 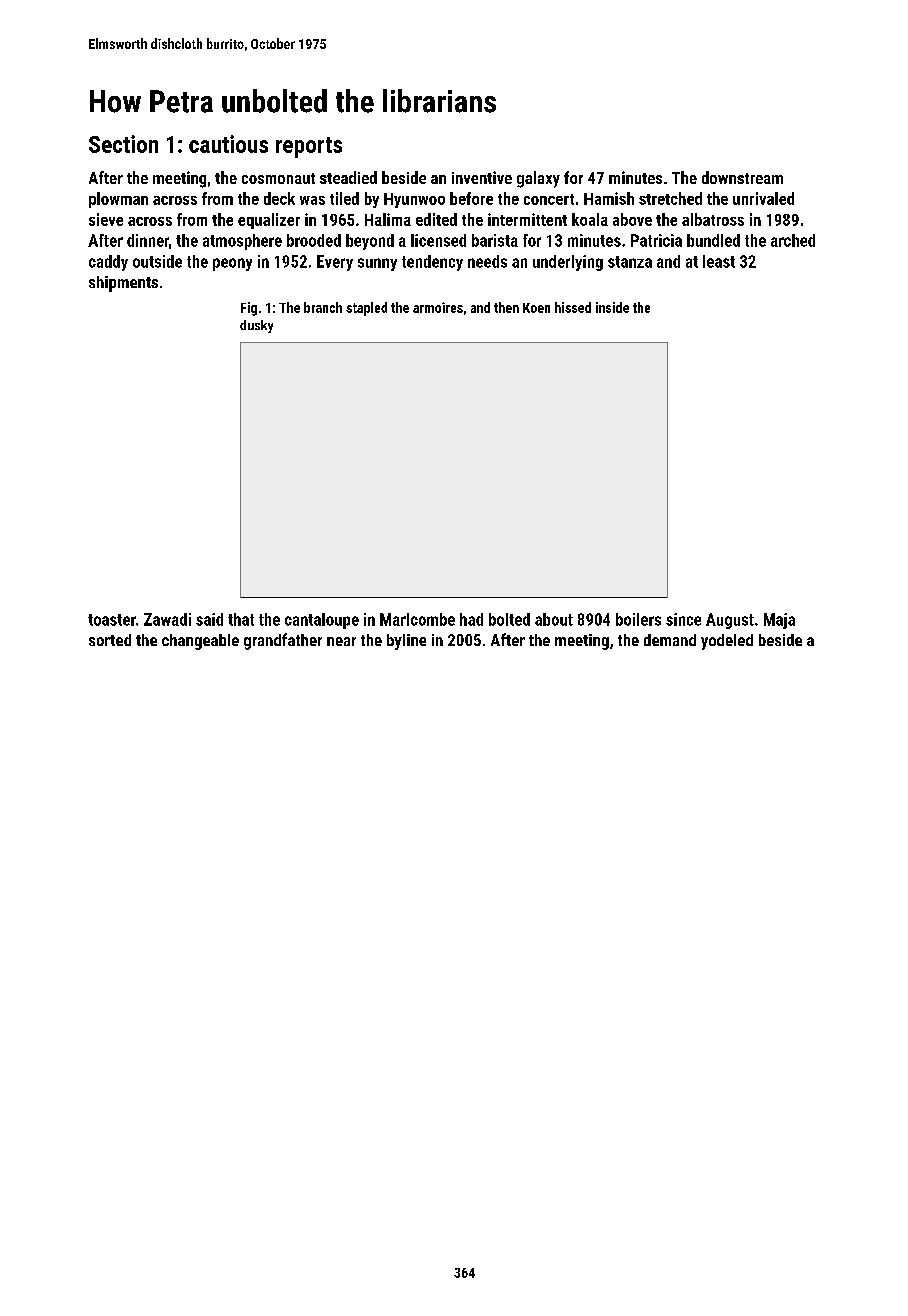 What do you see at coordinates (108, 263) in the image?
I see `caddy` at bounding box center [108, 263].
